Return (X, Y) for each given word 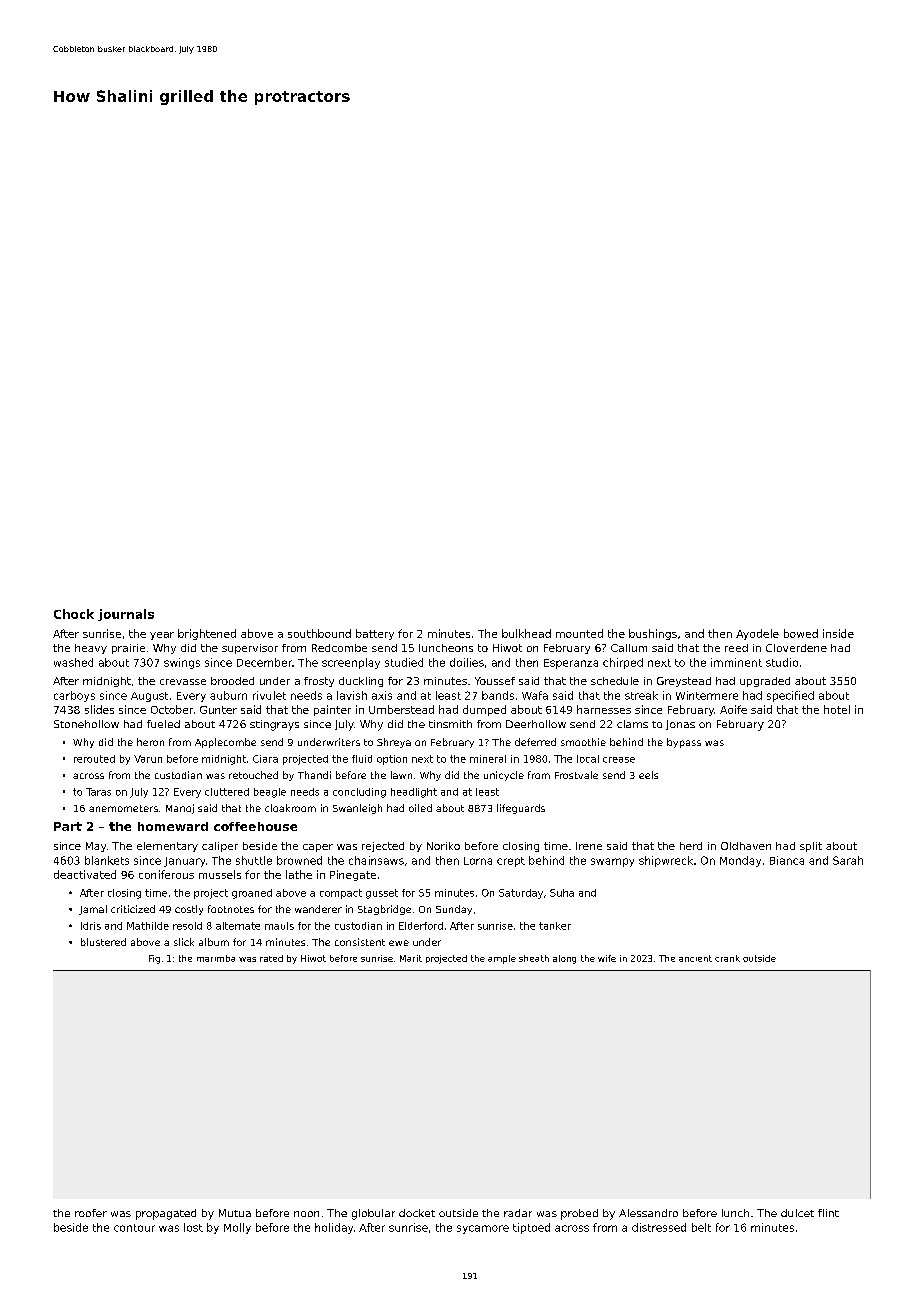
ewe (399, 943)
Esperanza (571, 664)
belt (701, 1227)
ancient (695, 958)
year (162, 636)
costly (189, 910)
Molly (237, 1228)
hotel (837, 709)
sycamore (483, 1229)
